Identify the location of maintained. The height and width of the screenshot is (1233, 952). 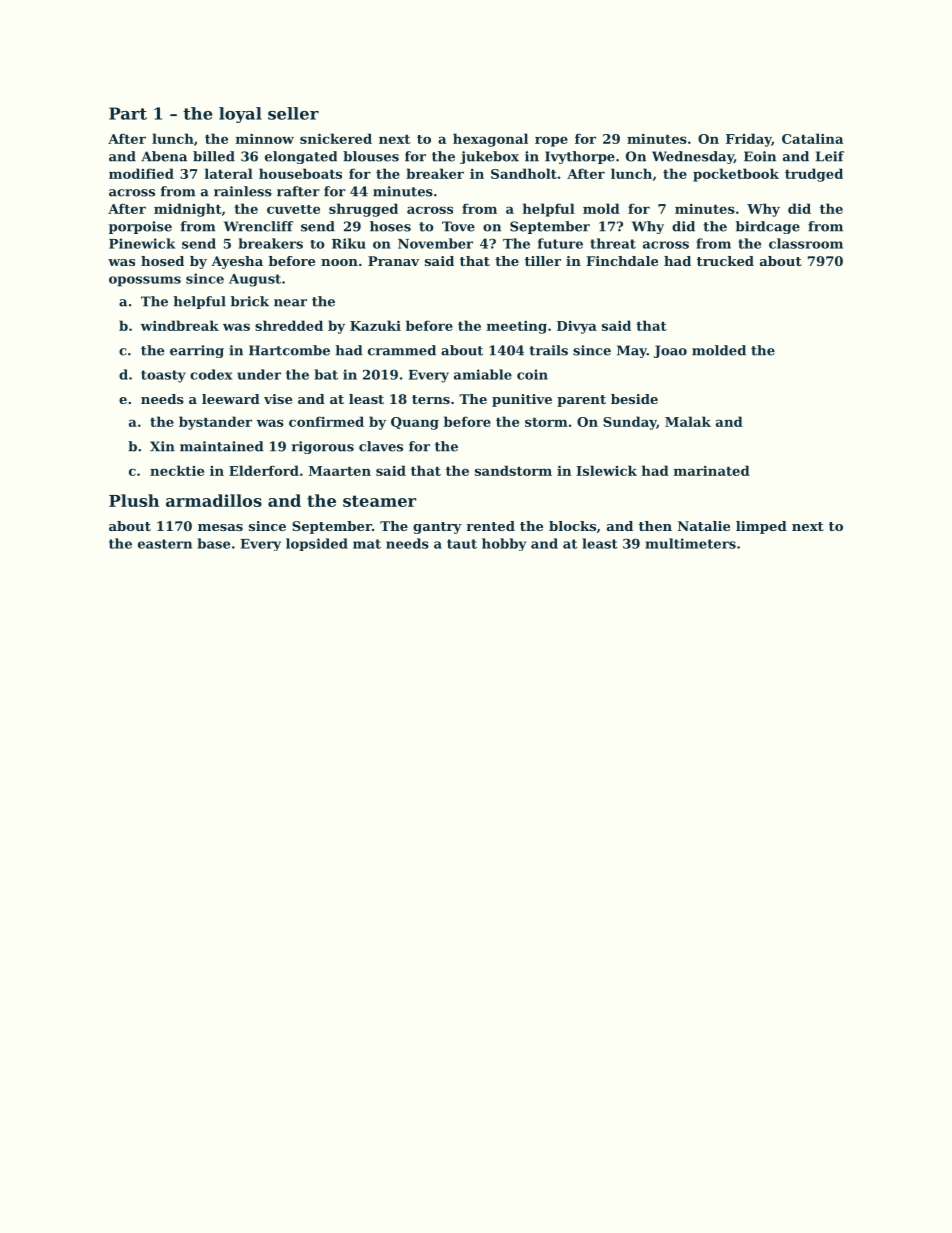
(221, 446).
